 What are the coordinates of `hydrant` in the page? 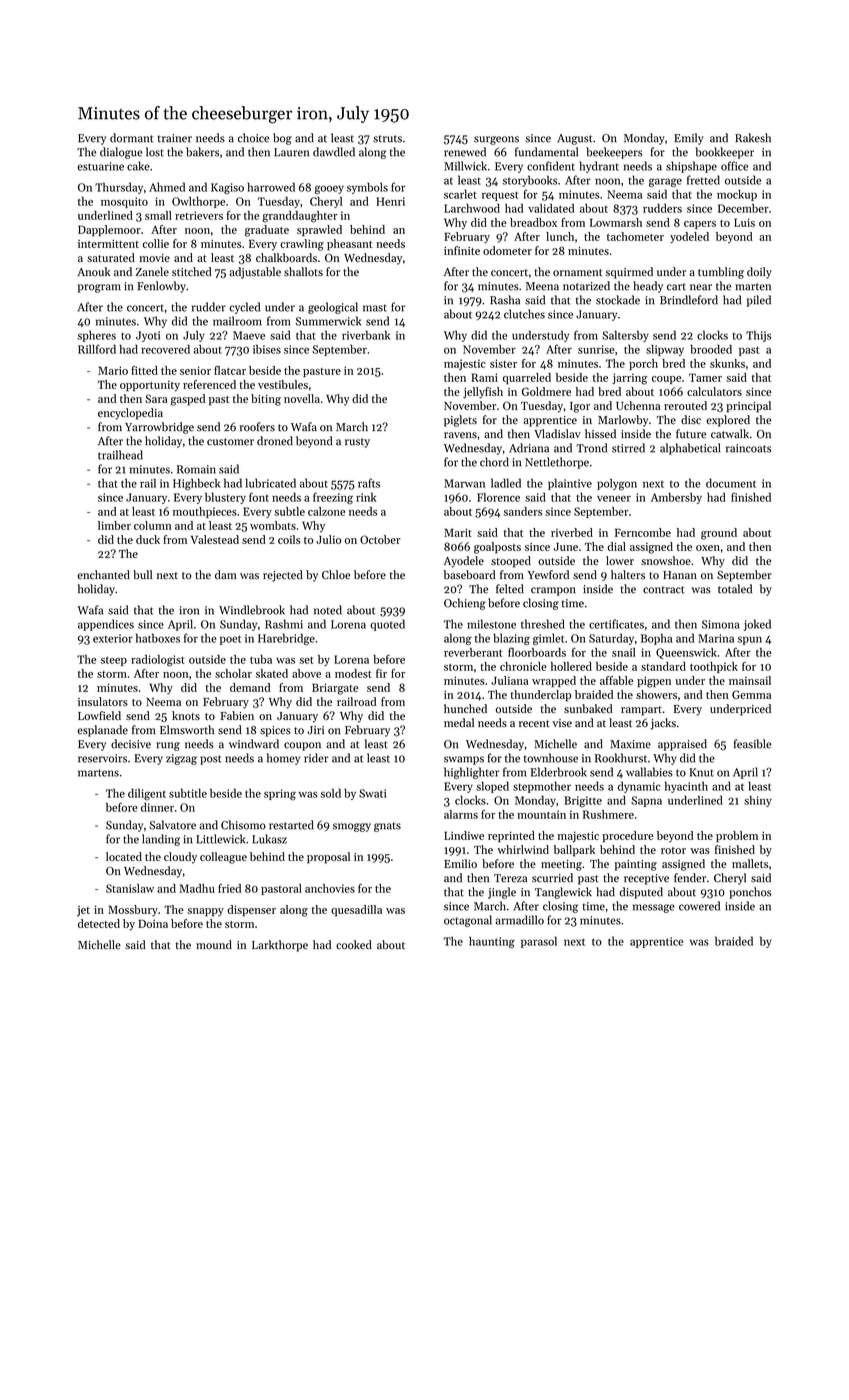 It's located at (599, 167).
